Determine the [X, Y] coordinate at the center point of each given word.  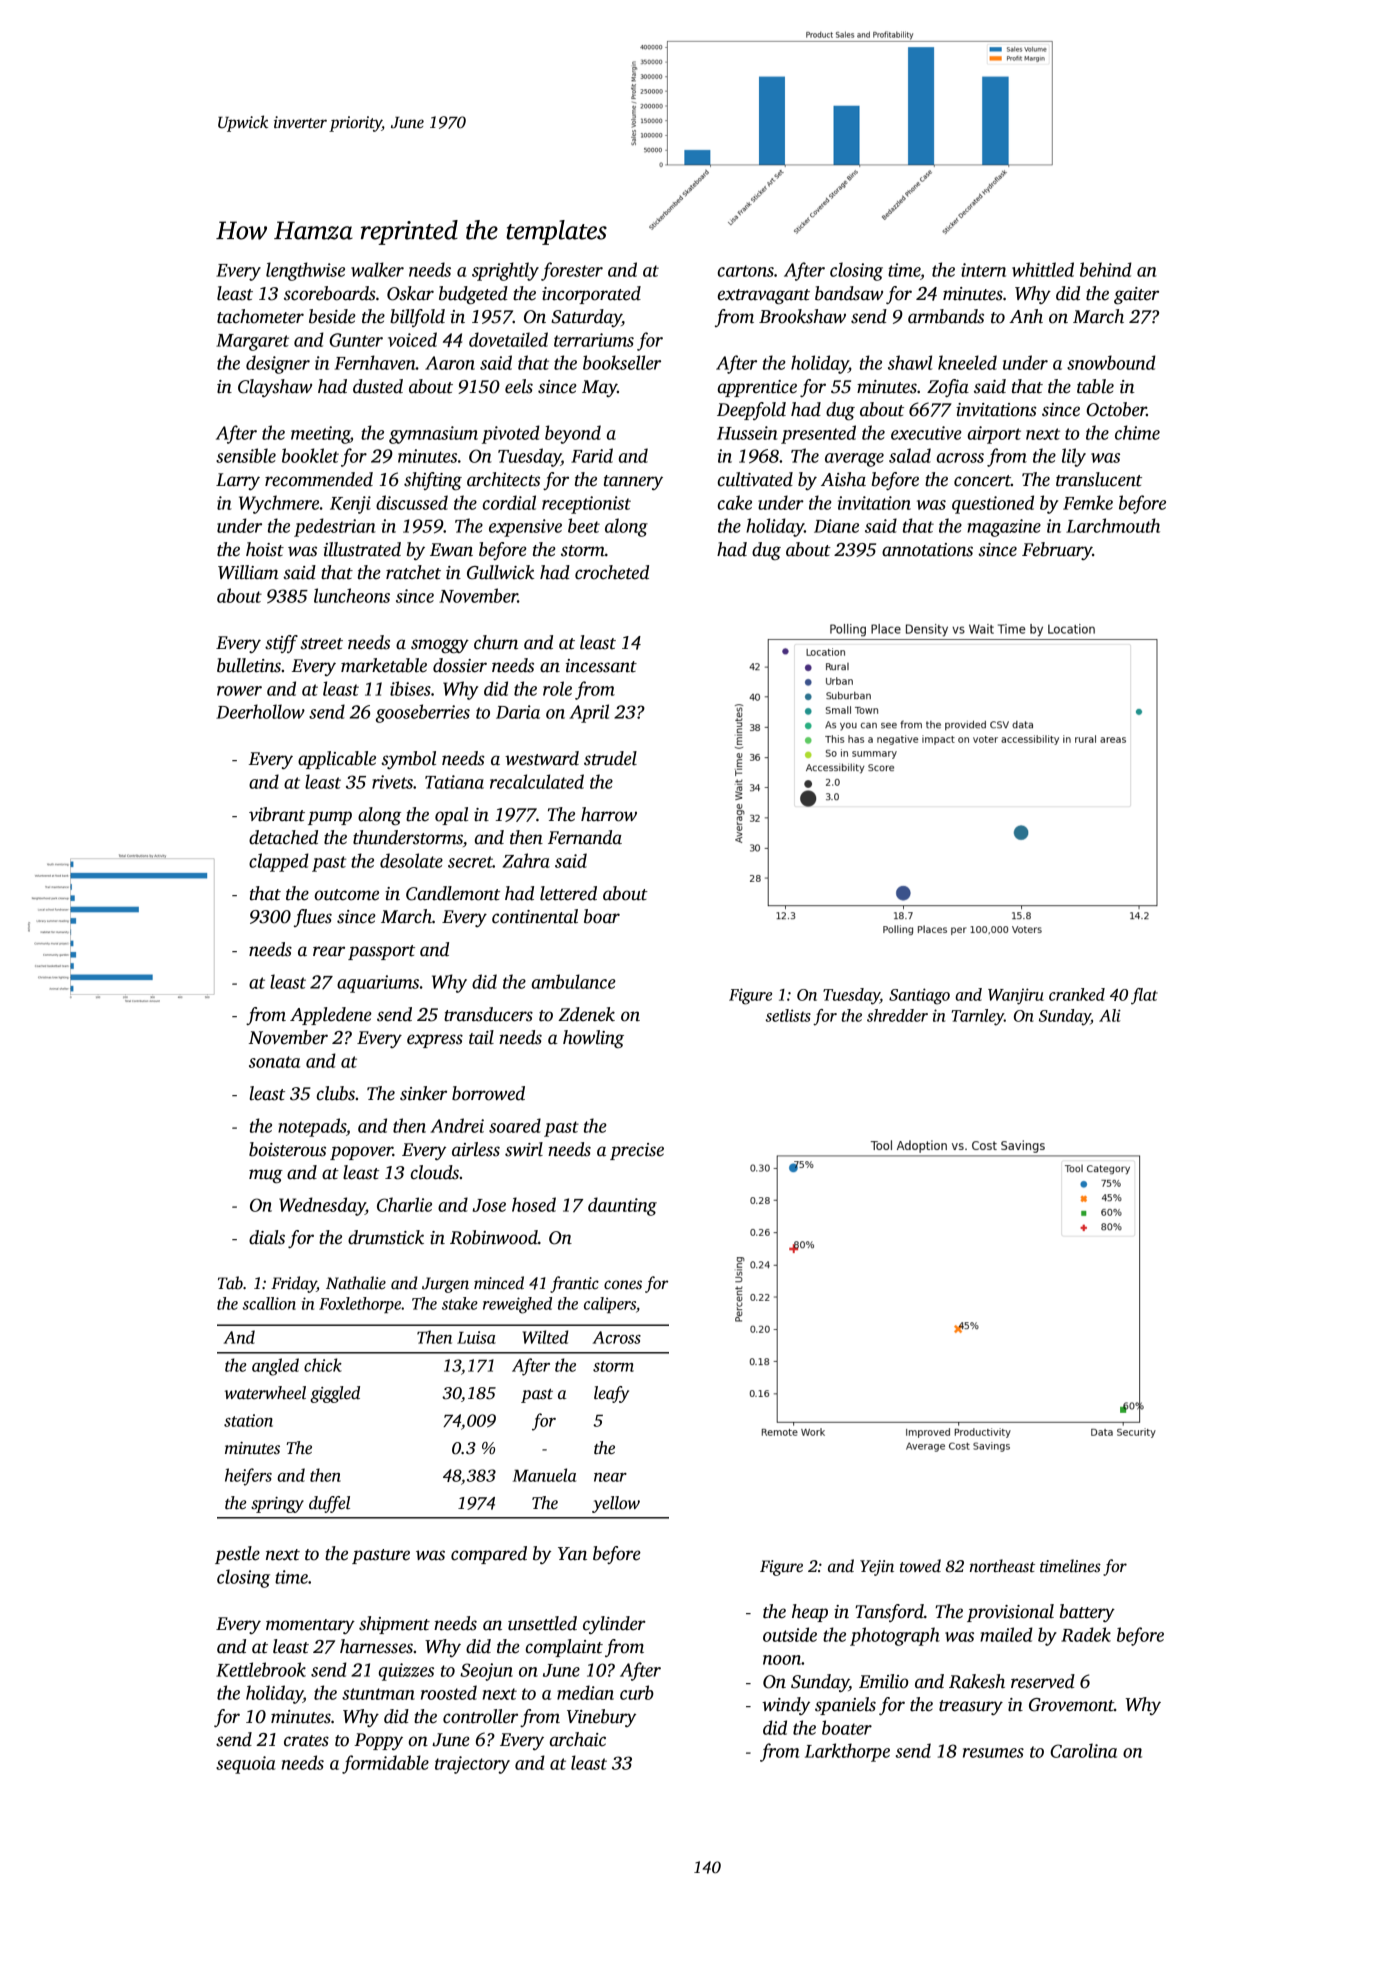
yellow [616, 1504]
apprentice [757, 388]
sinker [423, 1093]
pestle [237, 1555]
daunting [622, 1206]
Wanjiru [1015, 996]
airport [994, 435]
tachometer [260, 316]
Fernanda [585, 837]
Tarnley [978, 1017]
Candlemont [453, 893]
